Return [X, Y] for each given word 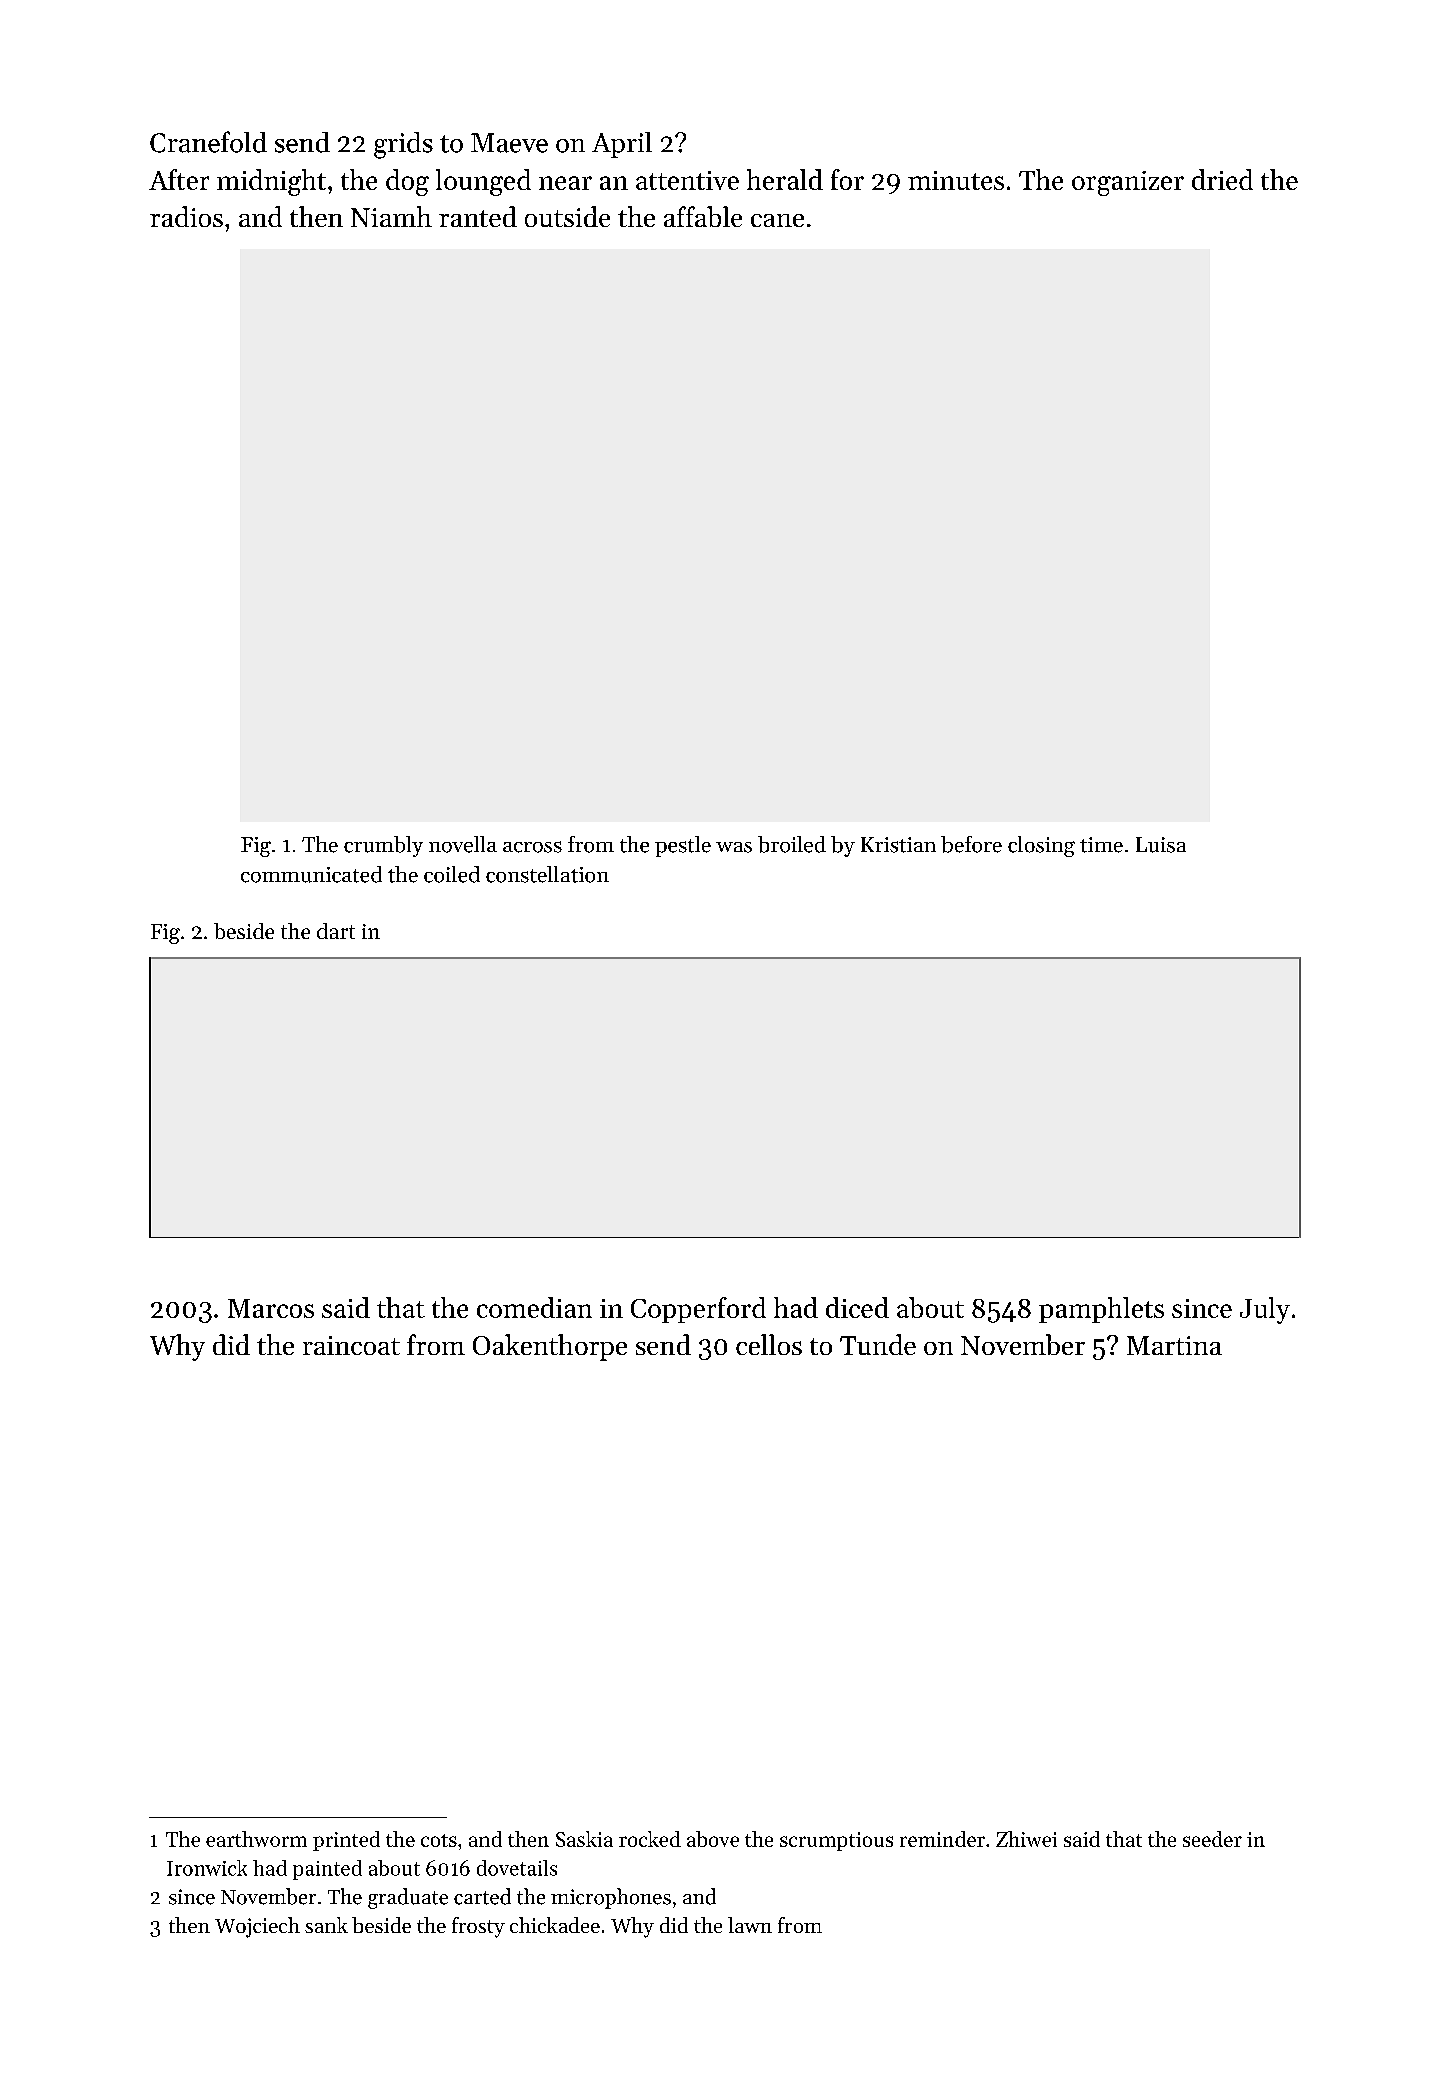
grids [403, 145]
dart [336, 931]
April [622, 145]
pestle [683, 846]
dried [1222, 179]
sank [326, 1925]
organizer [1128, 183]
